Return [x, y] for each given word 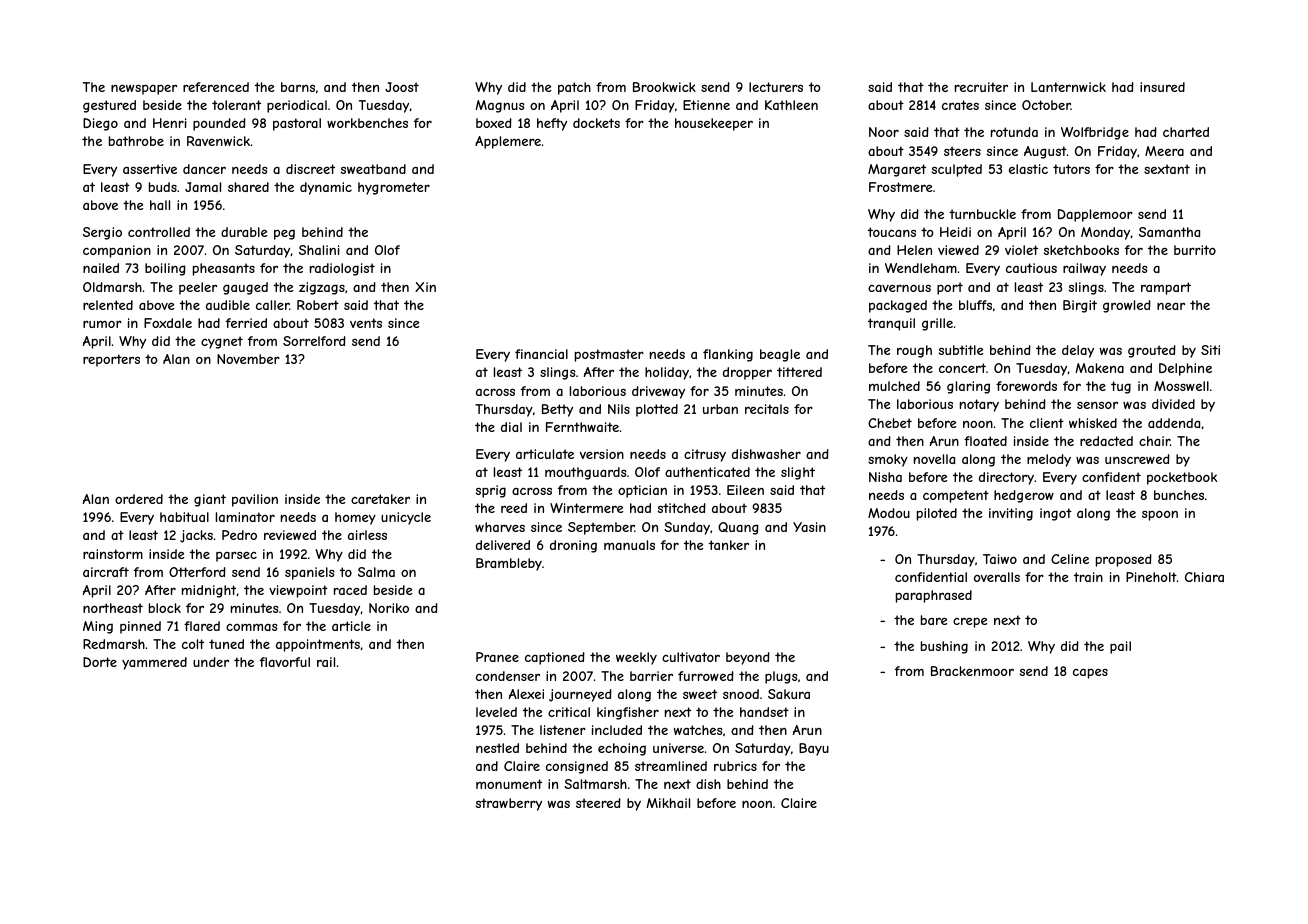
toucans [892, 232]
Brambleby [509, 564]
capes [1090, 674]
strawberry [509, 804]
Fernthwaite [582, 427]
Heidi [955, 232]
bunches [1179, 495]
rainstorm [113, 554]
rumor [102, 324]
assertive [150, 169]
